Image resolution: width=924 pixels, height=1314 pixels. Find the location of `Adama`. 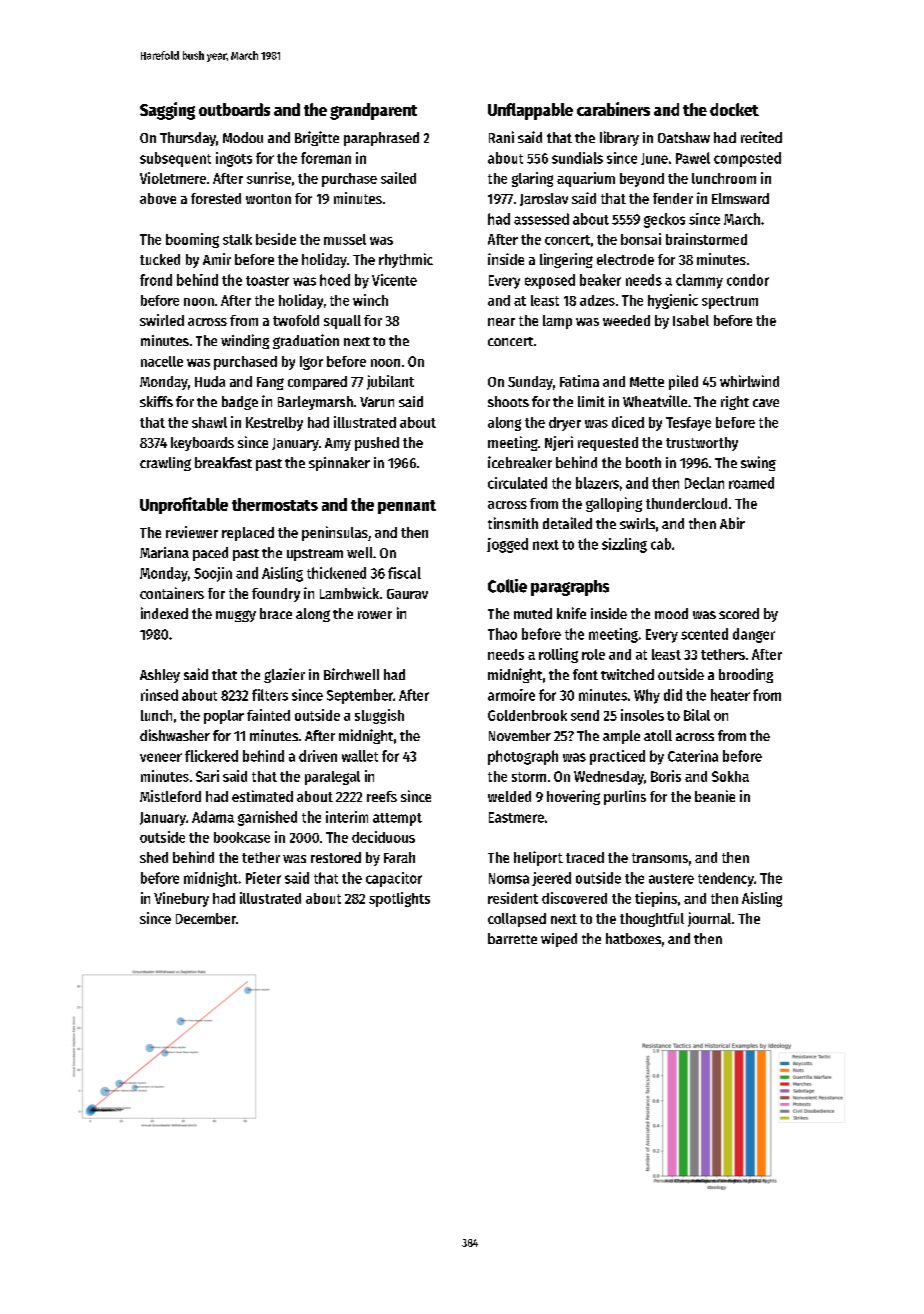

Adama is located at coordinates (213, 817).
